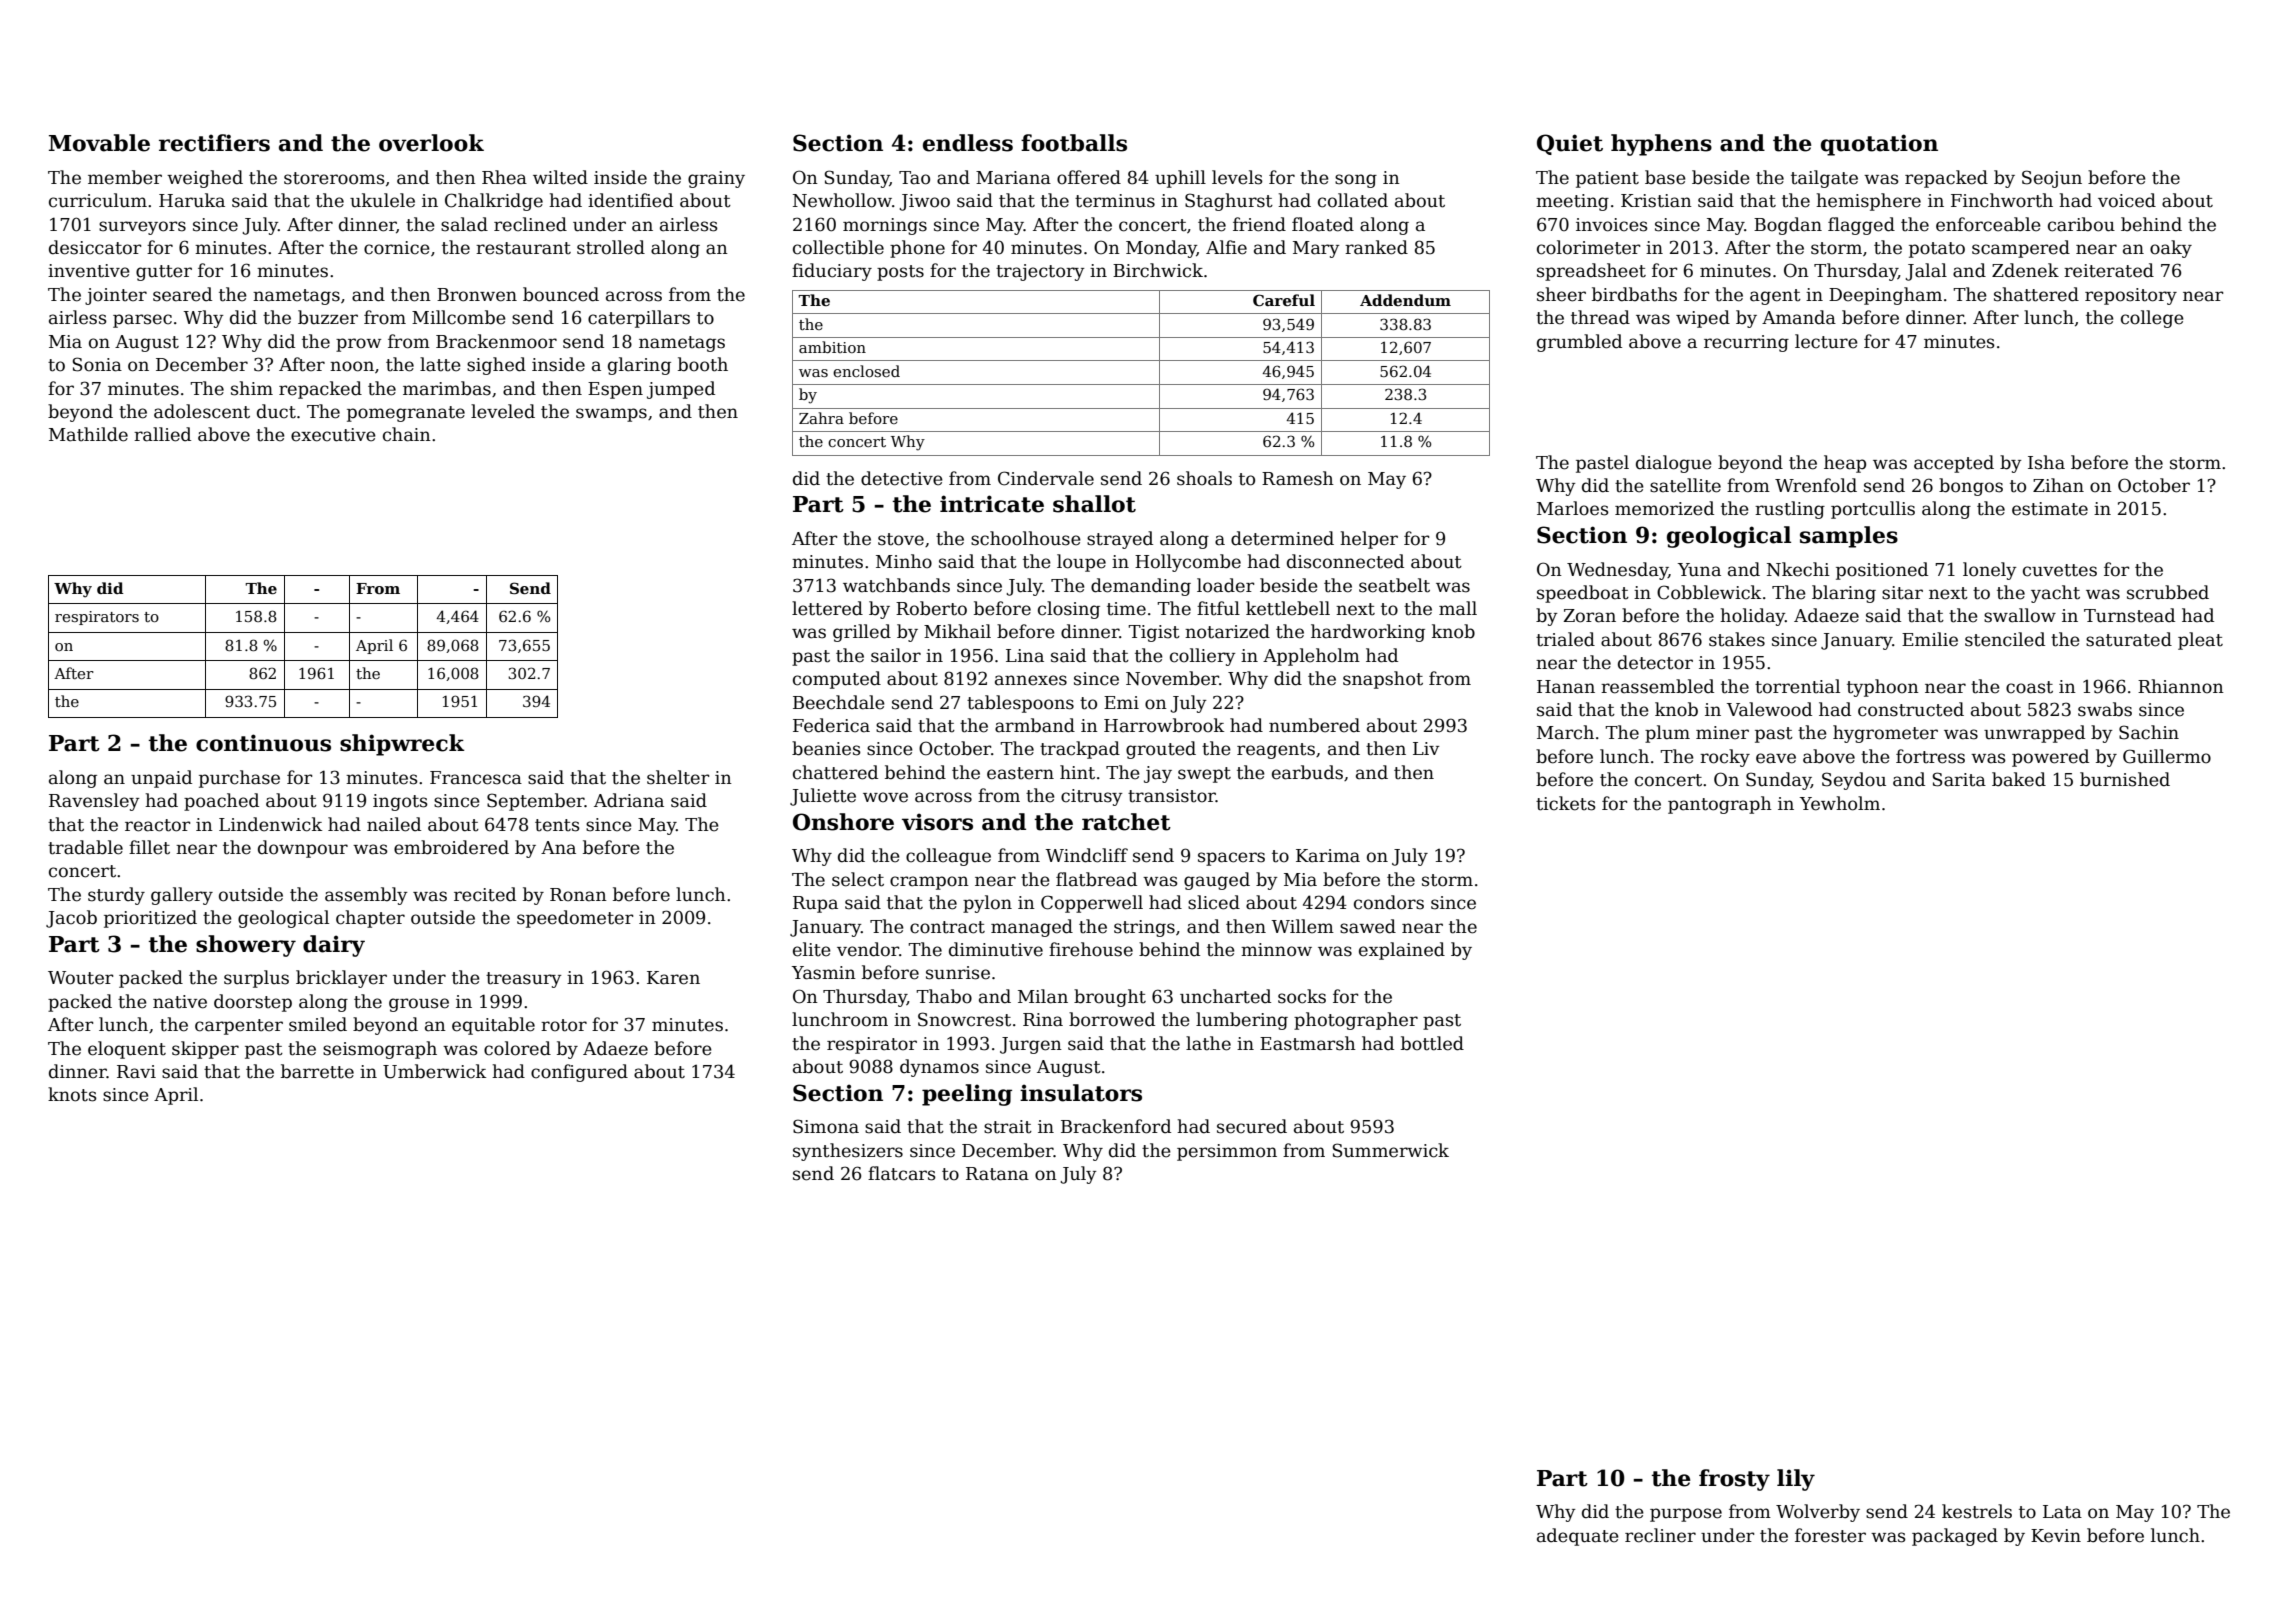 Image resolution: width=2282 pixels, height=1614 pixels. What do you see at coordinates (397, 248) in the screenshot?
I see `cornice` at bounding box center [397, 248].
